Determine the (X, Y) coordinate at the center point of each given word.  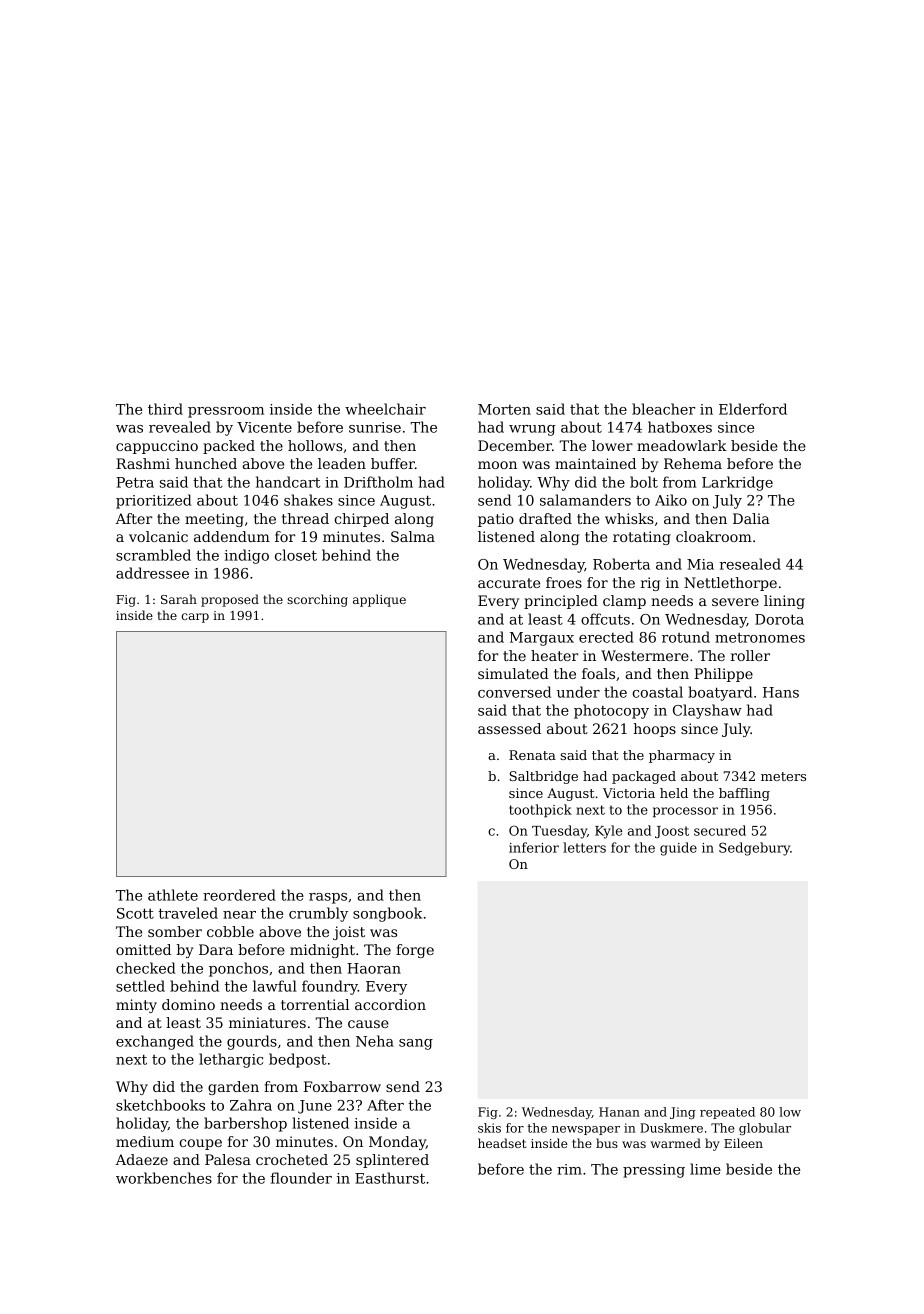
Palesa (228, 1159)
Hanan (619, 1112)
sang (416, 1044)
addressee (152, 573)
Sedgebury (754, 849)
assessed (509, 728)
